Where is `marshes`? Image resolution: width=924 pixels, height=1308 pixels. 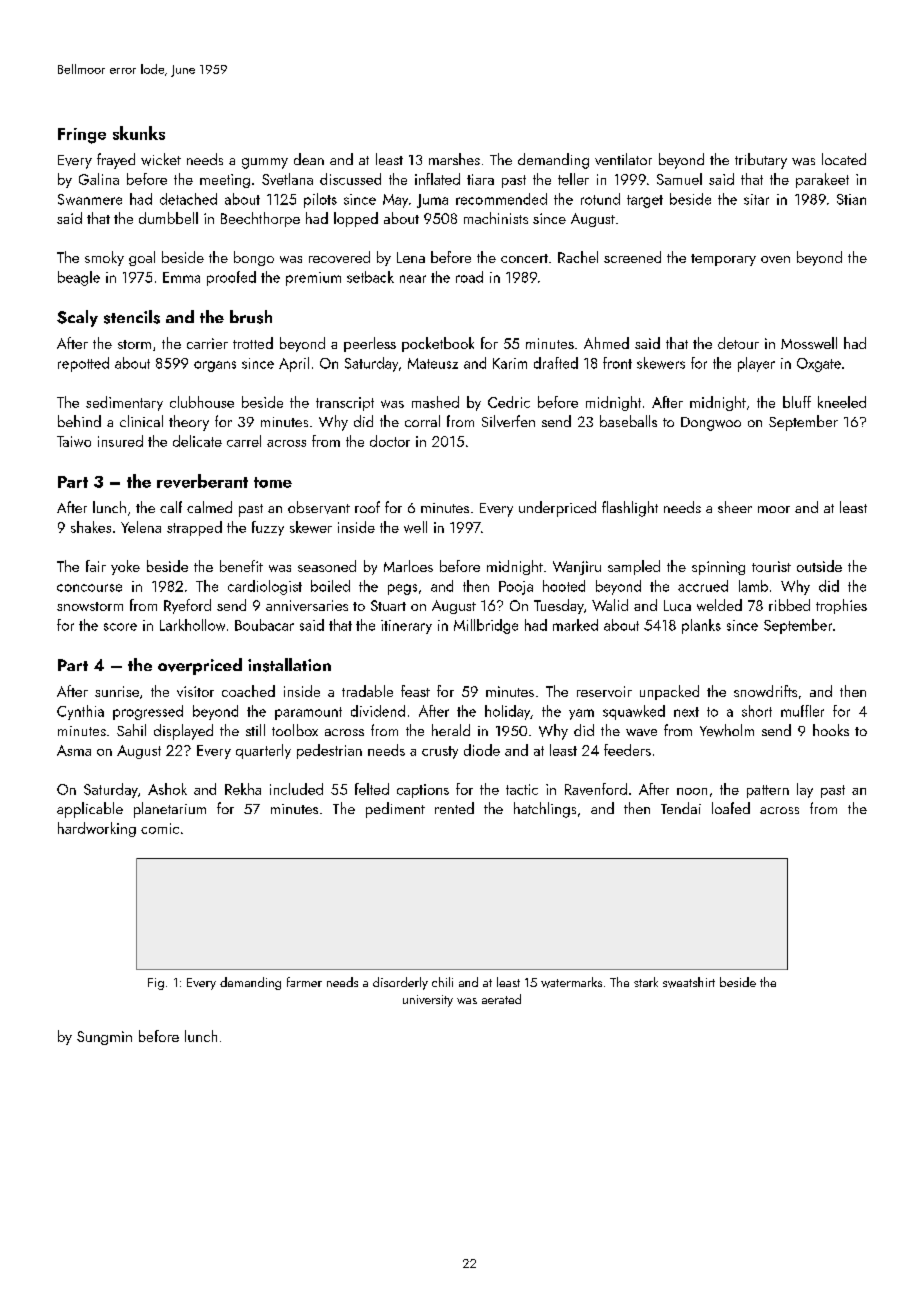
marshes is located at coordinates (454, 159).
